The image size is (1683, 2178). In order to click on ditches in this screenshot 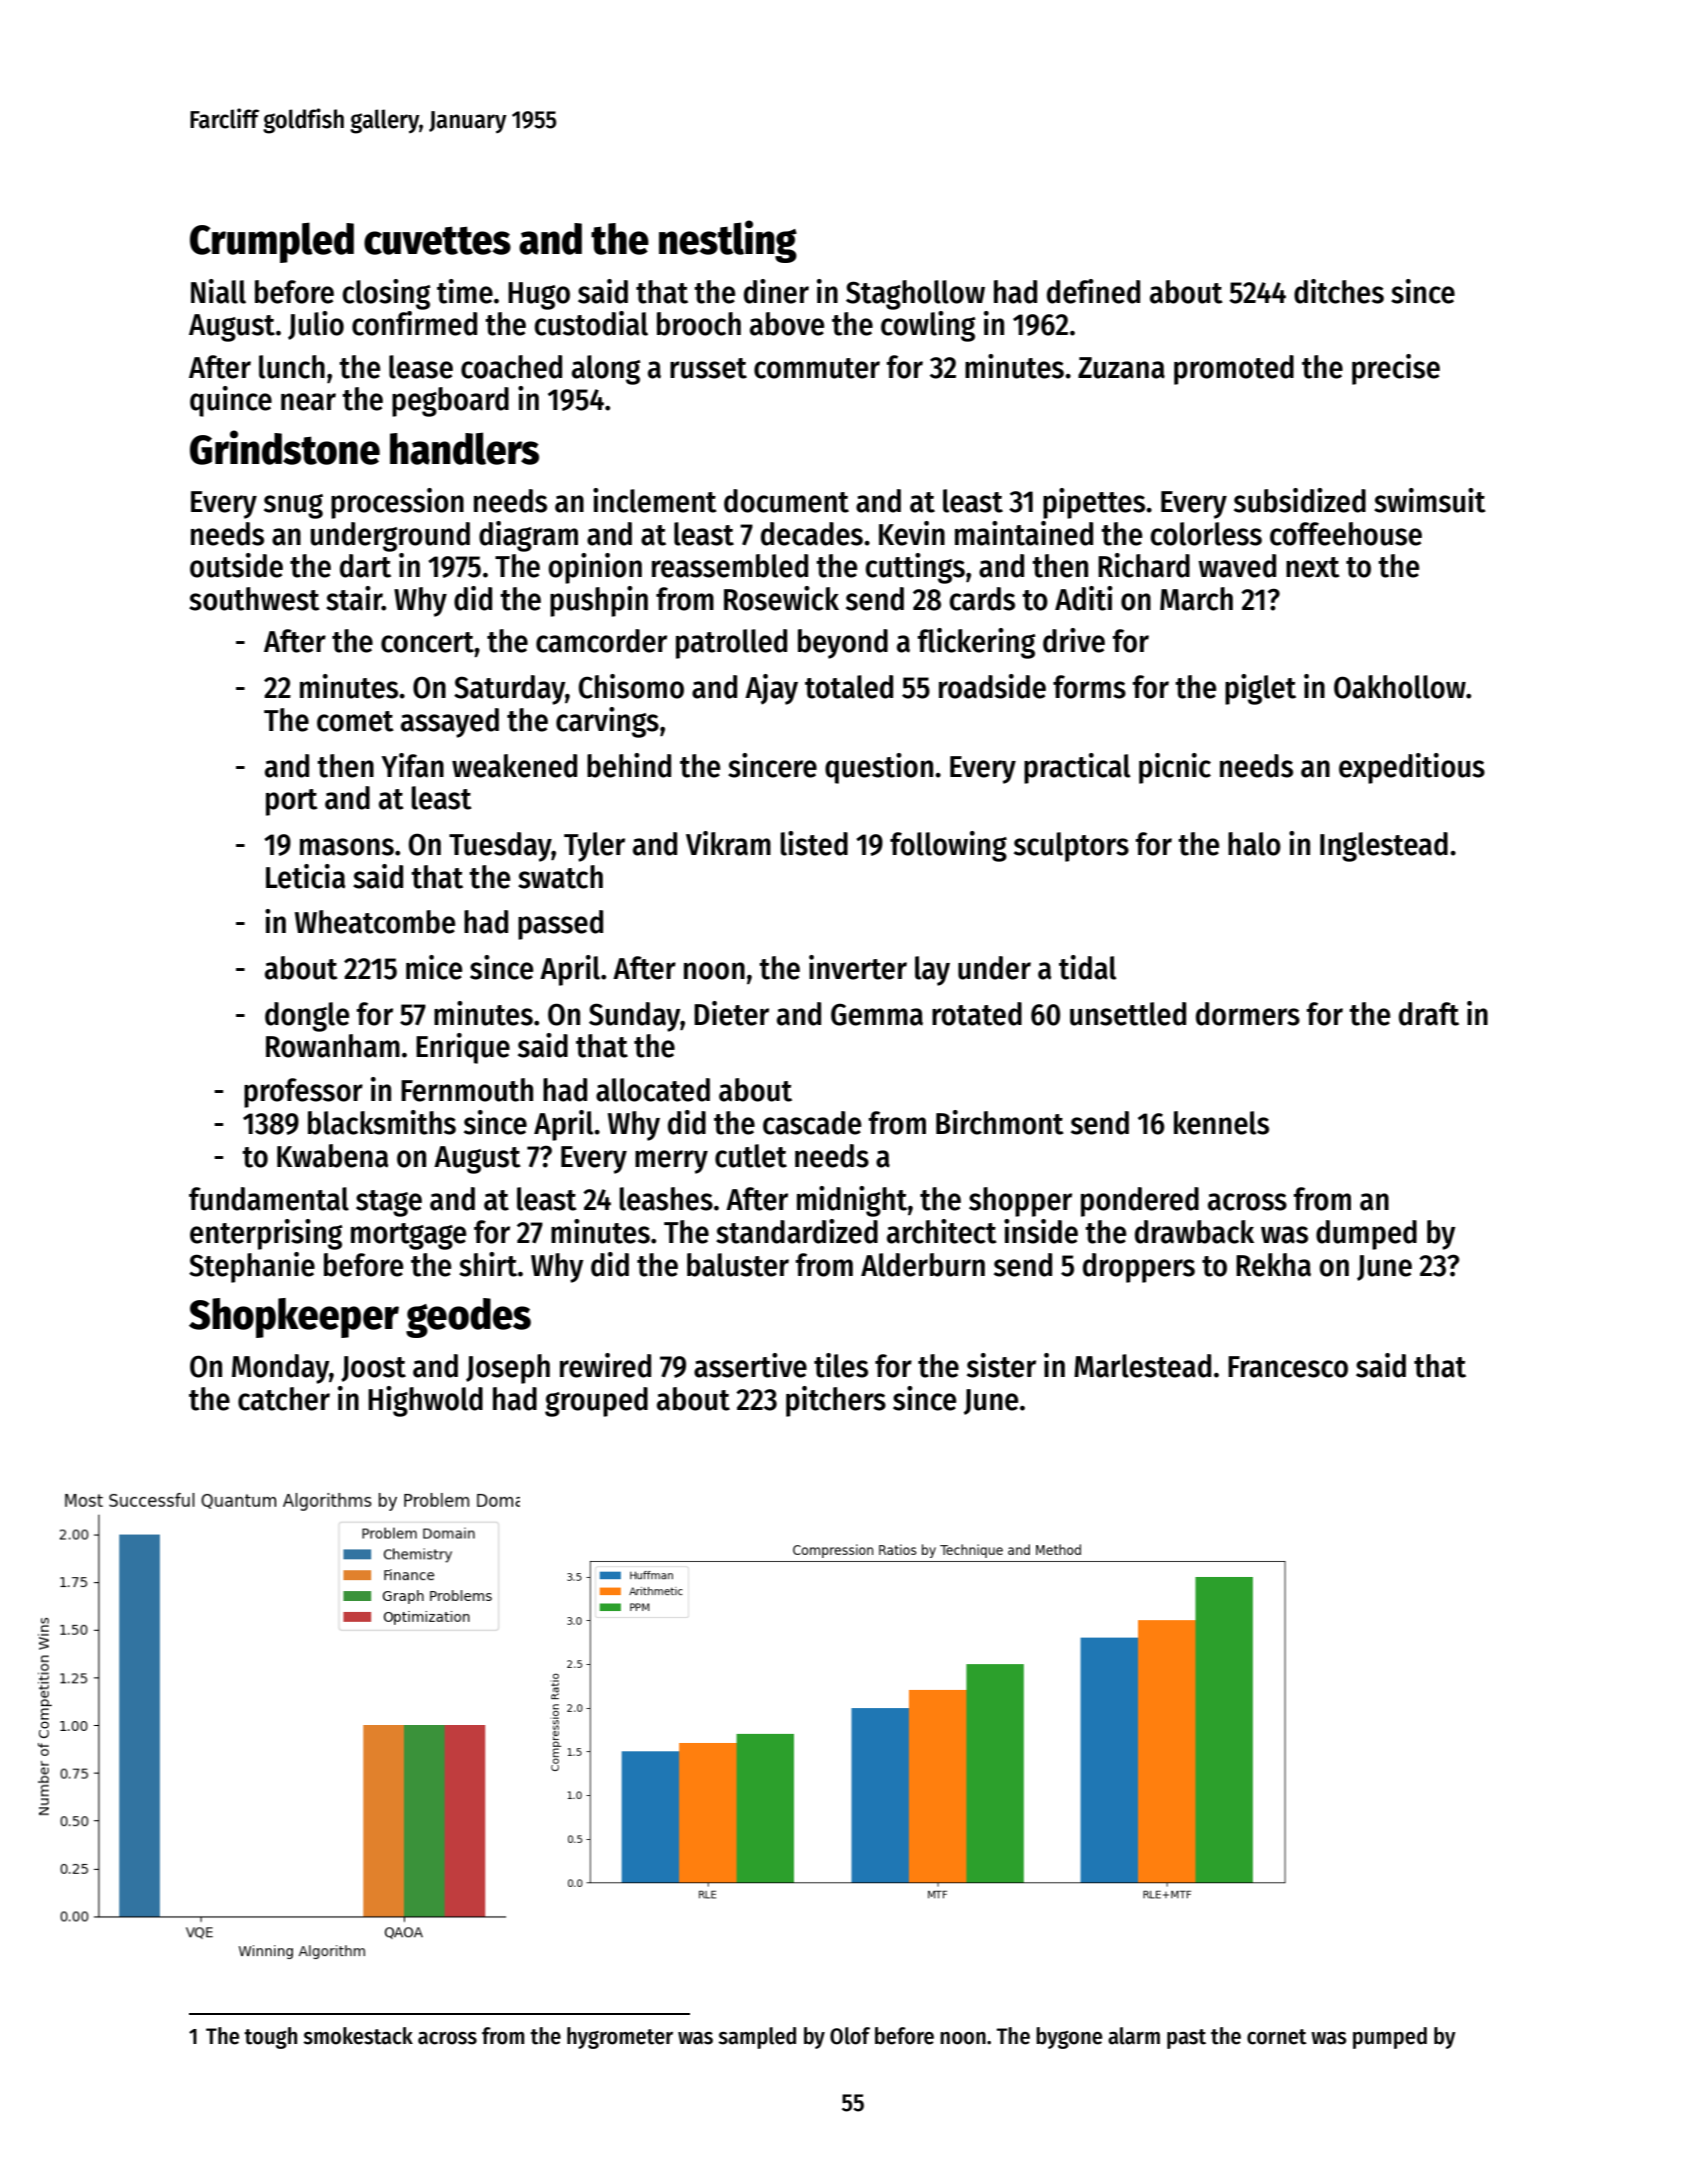, I will do `click(1339, 291)`.
